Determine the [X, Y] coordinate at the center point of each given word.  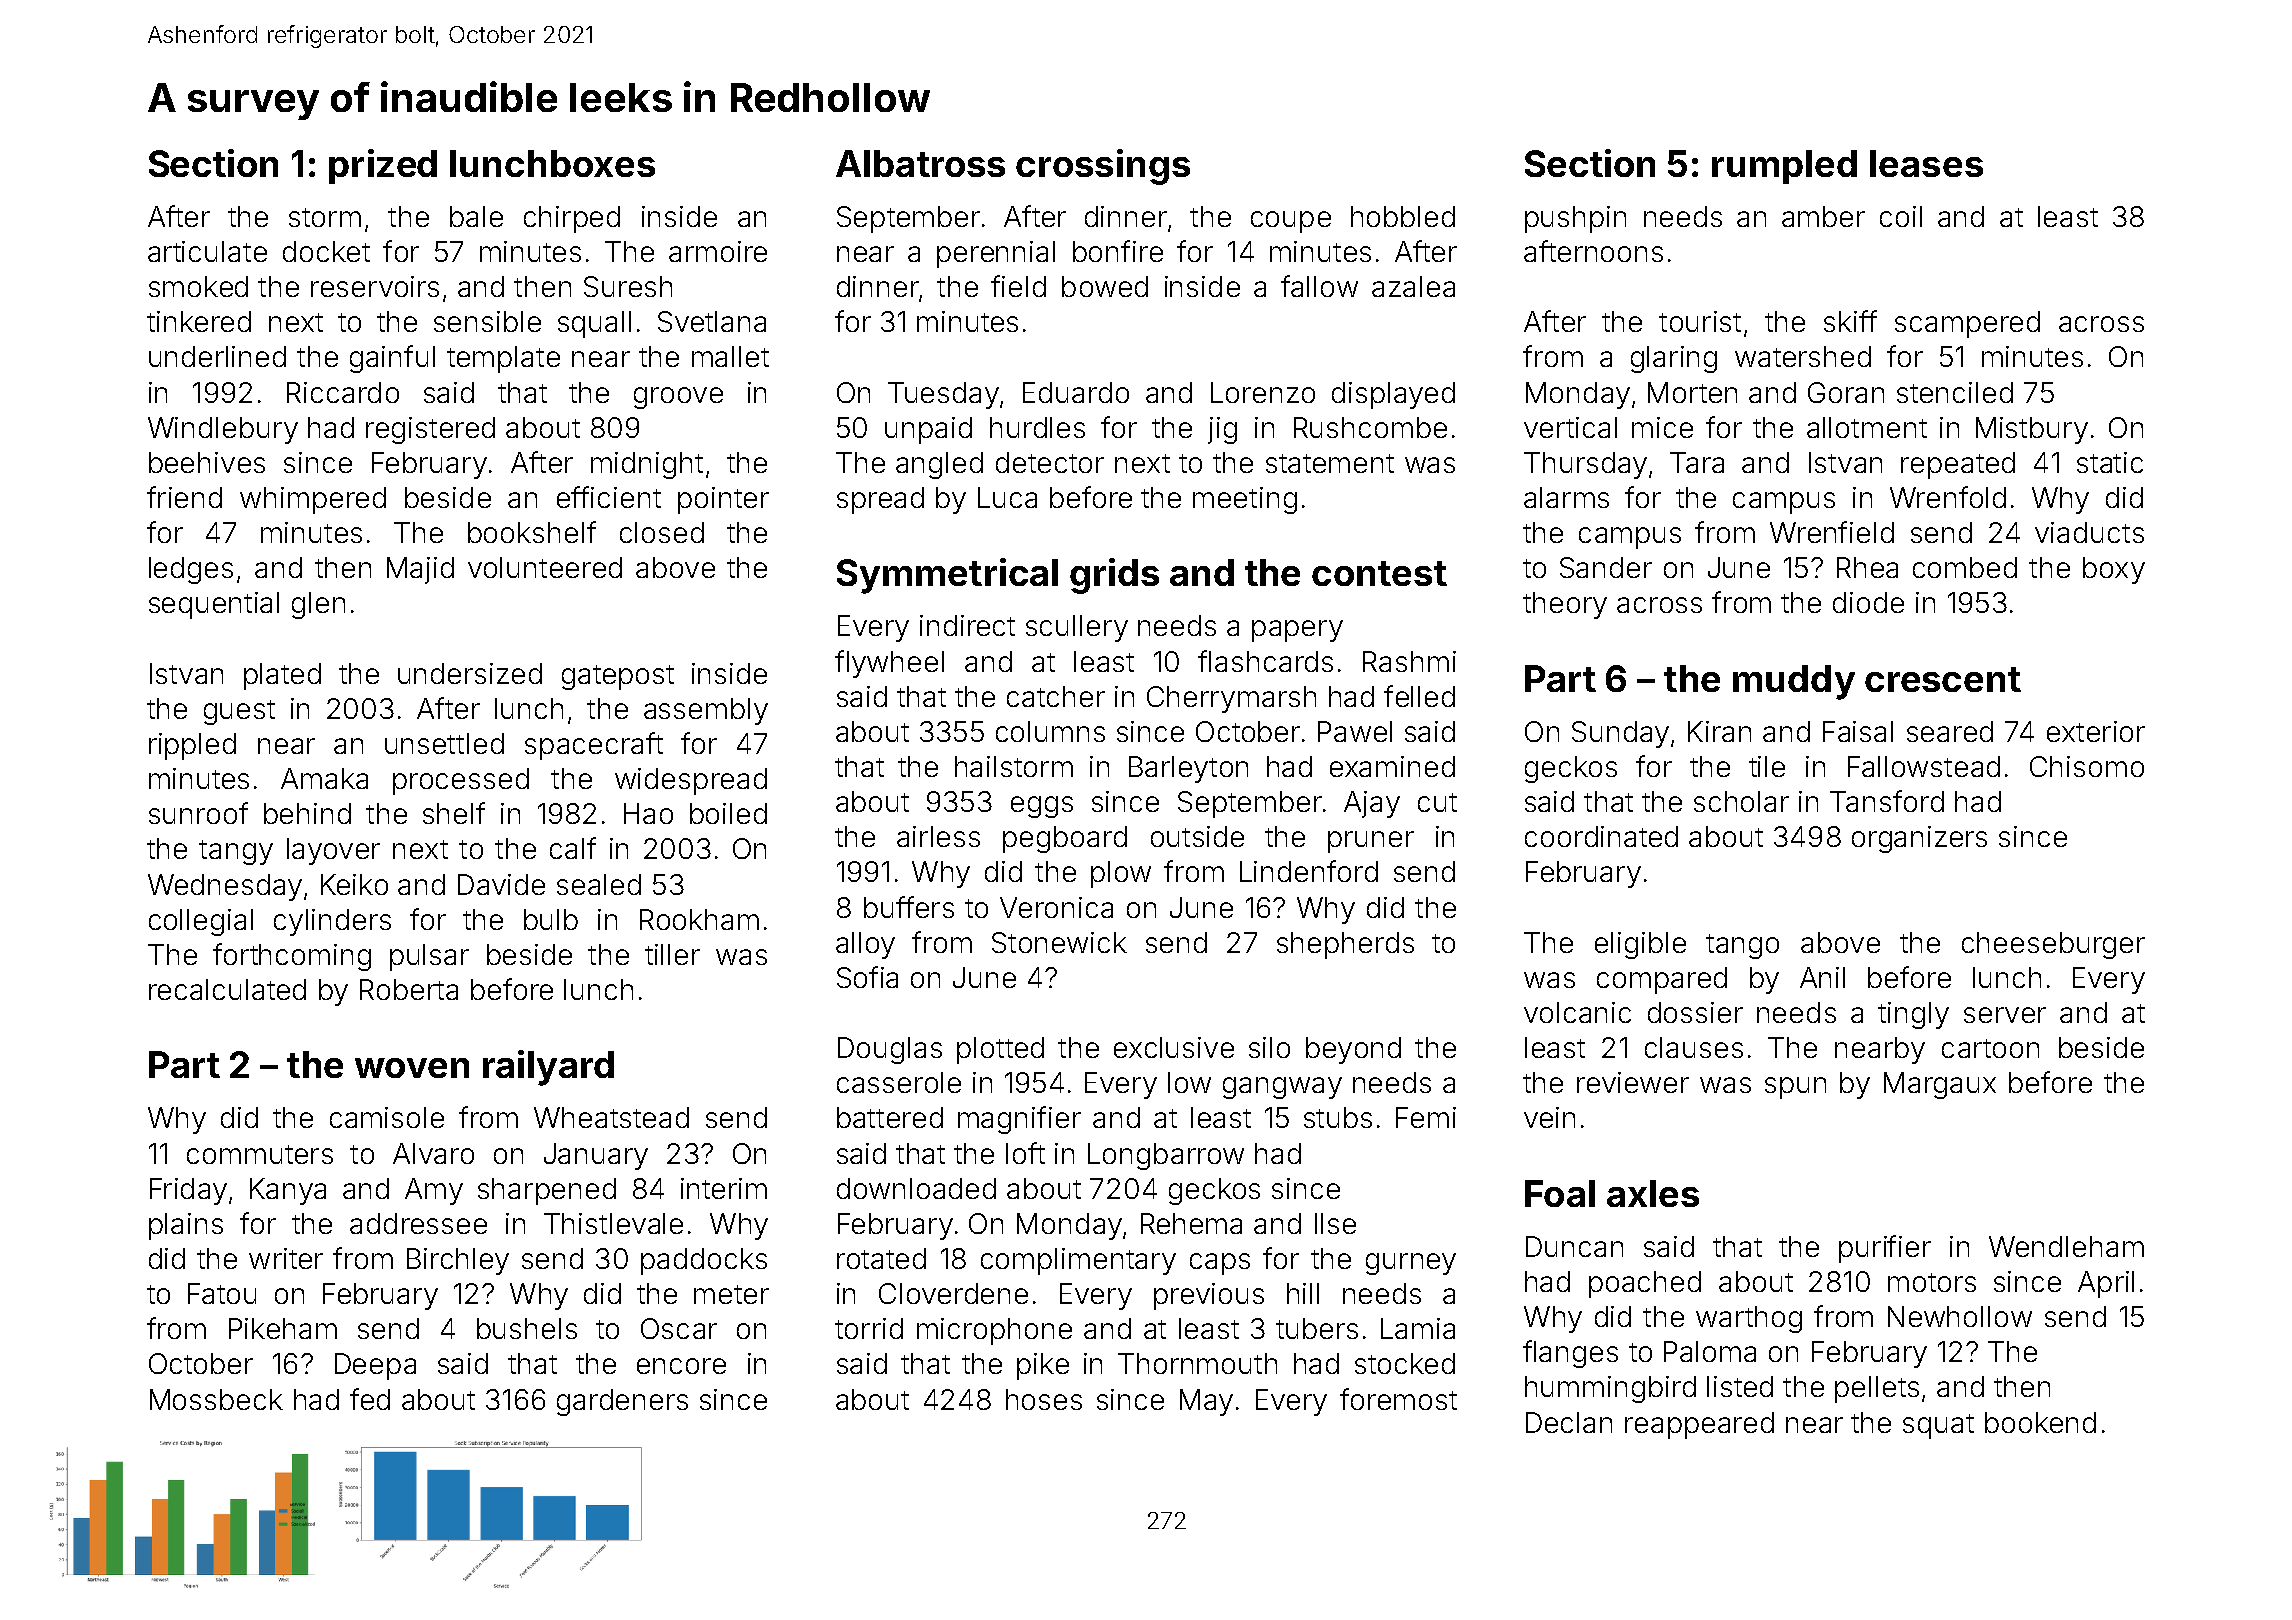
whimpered [313, 500]
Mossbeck [216, 1399]
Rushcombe [1370, 427]
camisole [387, 1117]
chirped [572, 219]
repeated [1958, 465]
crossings [1103, 167]
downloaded [916, 1188]
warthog [1749, 1319]
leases [1926, 163]
